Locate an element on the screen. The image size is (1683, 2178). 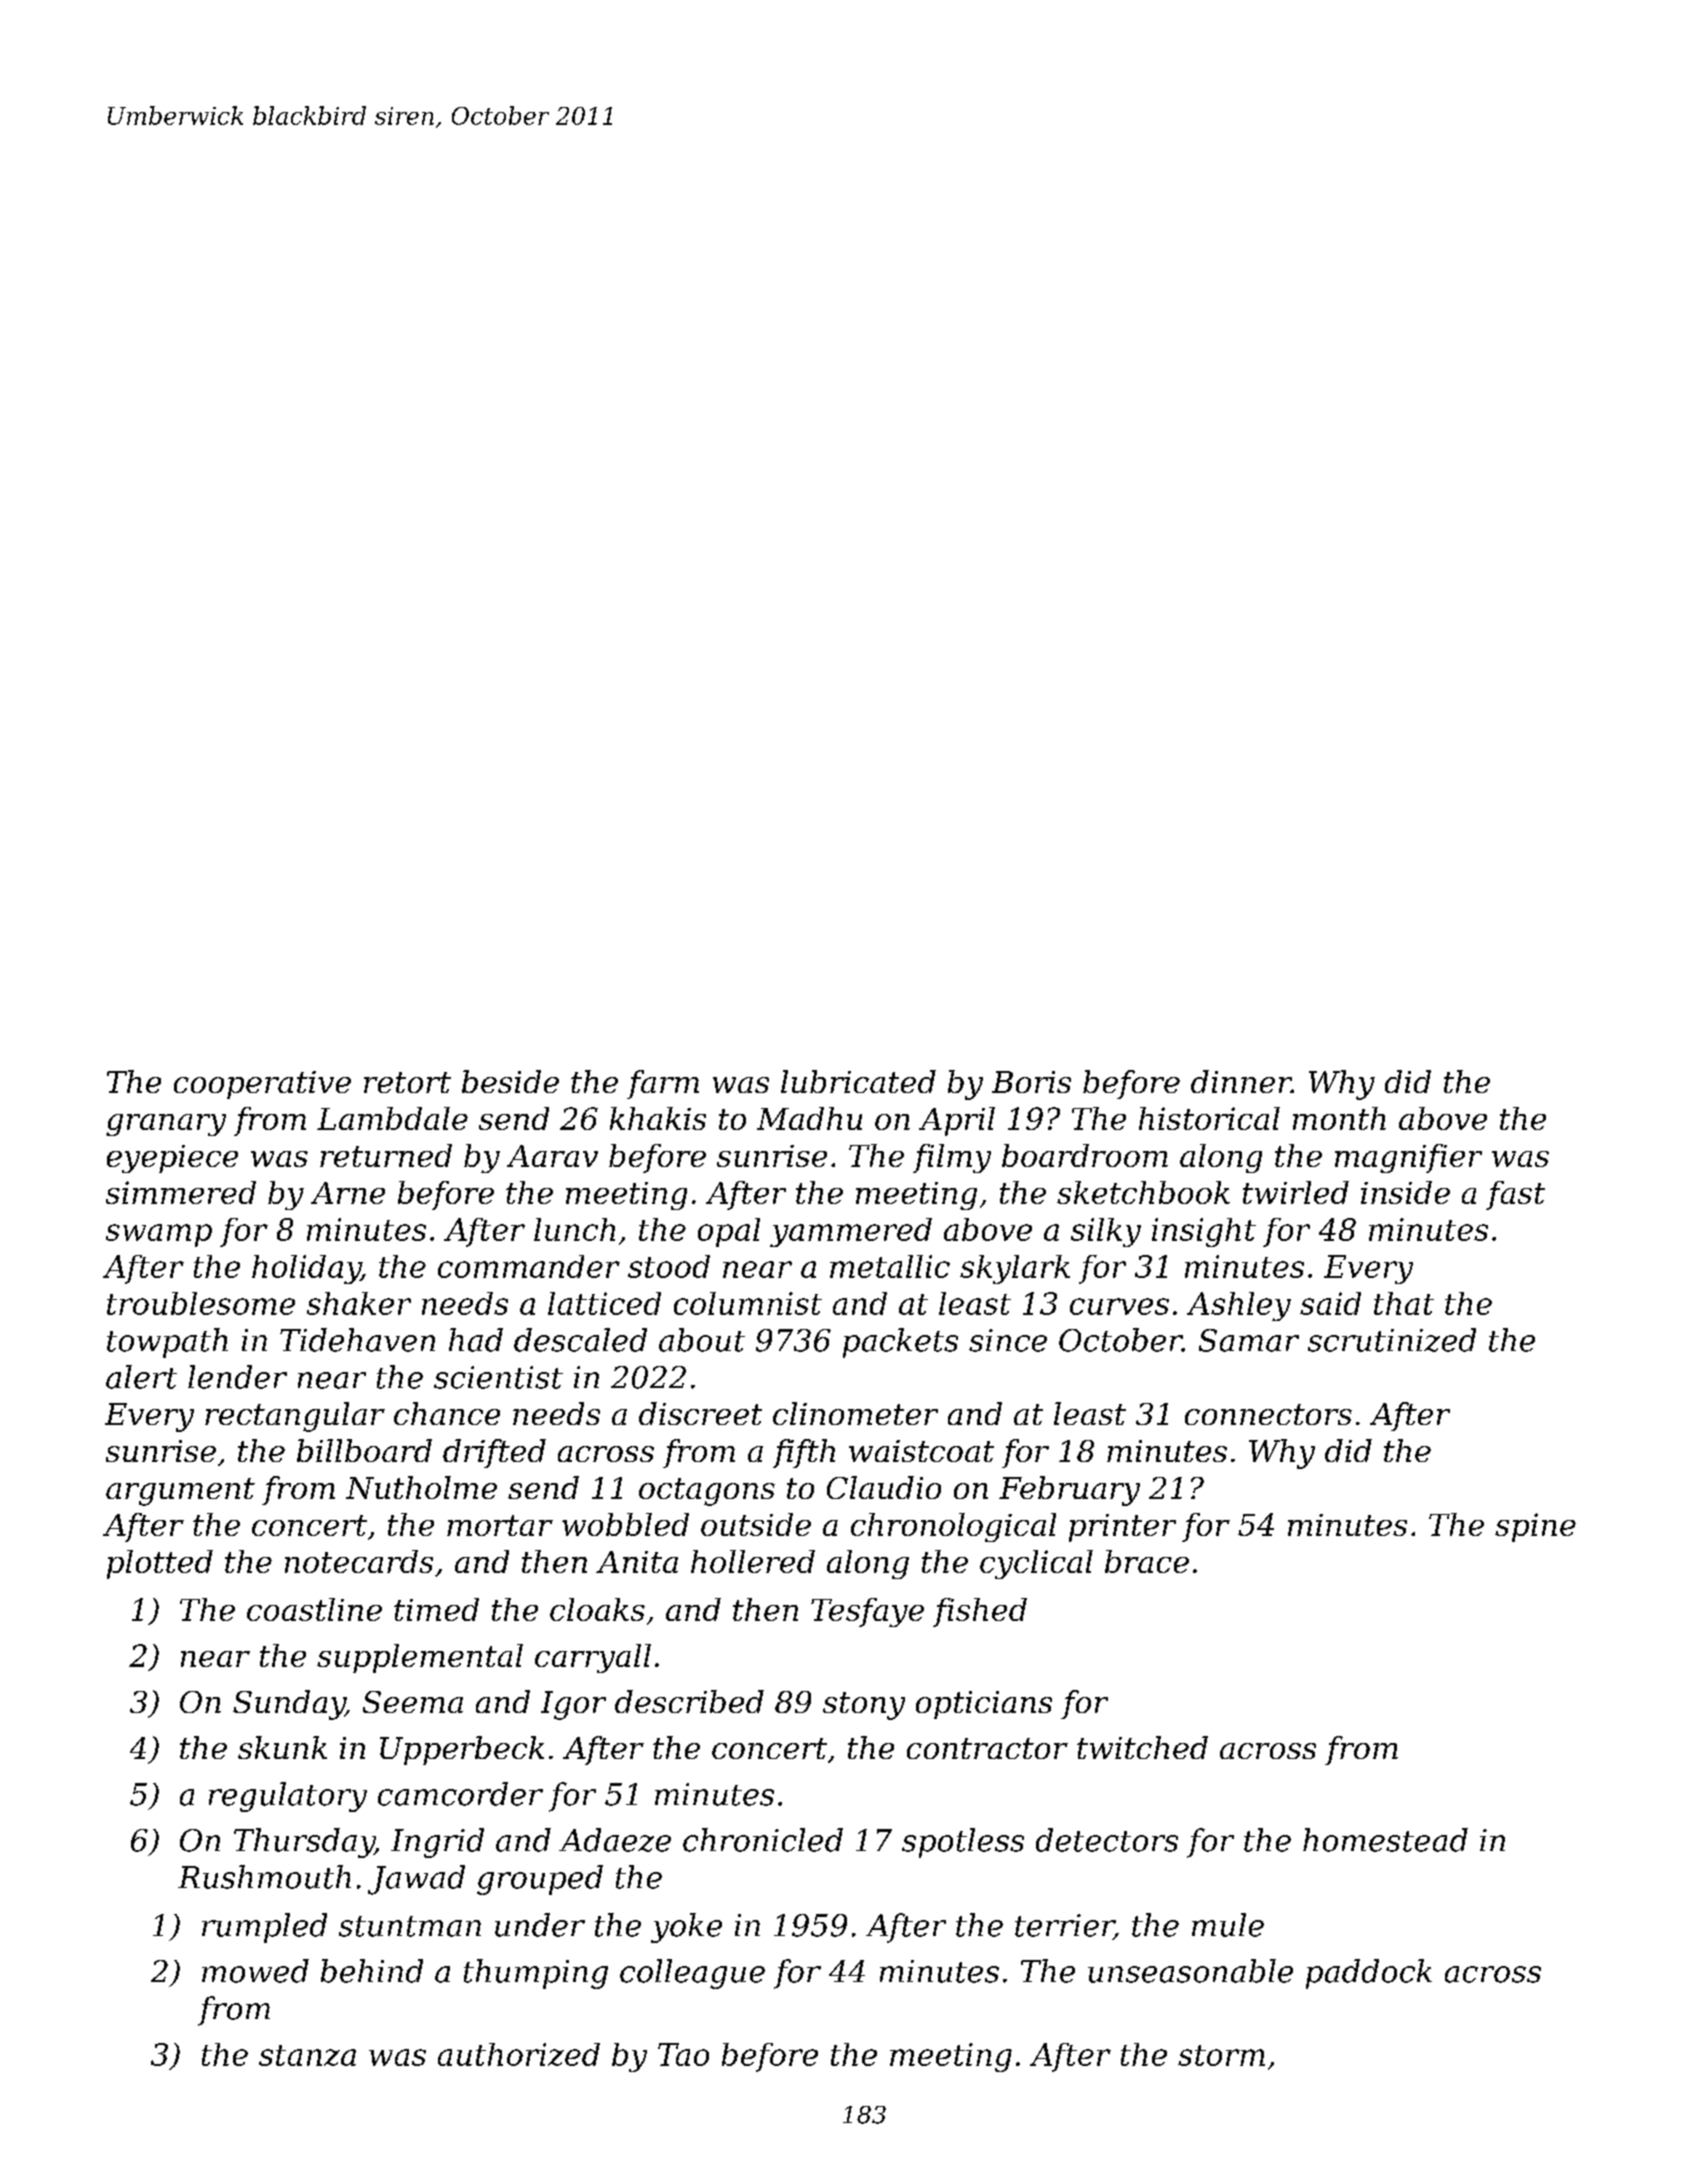
homestead is located at coordinates (1385, 1840).
